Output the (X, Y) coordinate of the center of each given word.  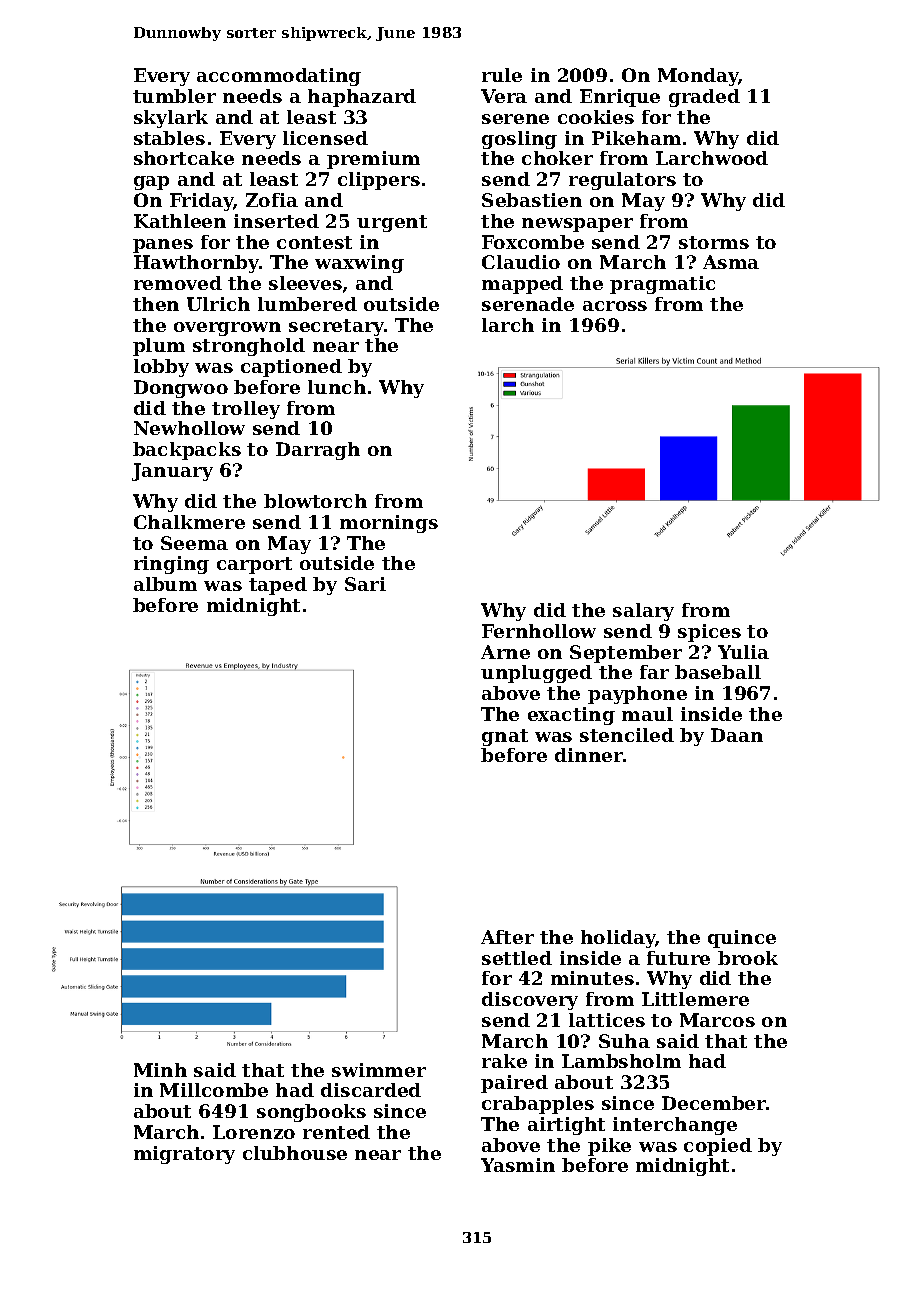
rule (502, 75)
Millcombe (214, 1090)
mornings (389, 524)
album (165, 584)
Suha (624, 1041)
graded (704, 98)
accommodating (279, 77)
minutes (592, 978)
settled (517, 958)
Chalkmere (189, 522)
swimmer (379, 1070)
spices (709, 633)
